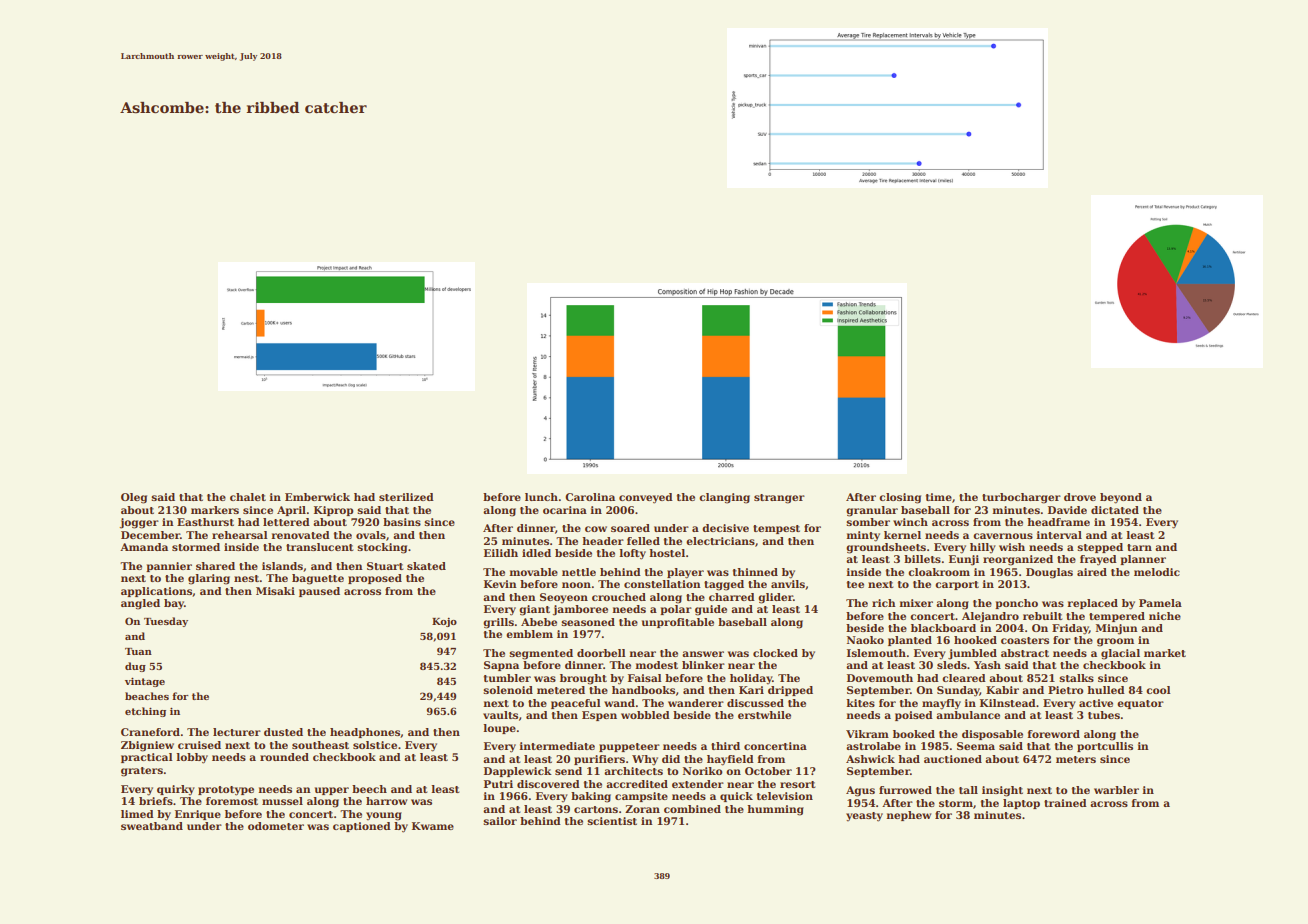  Describe the element at coordinates (541, 497) in the document. I see `lunch` at that location.
